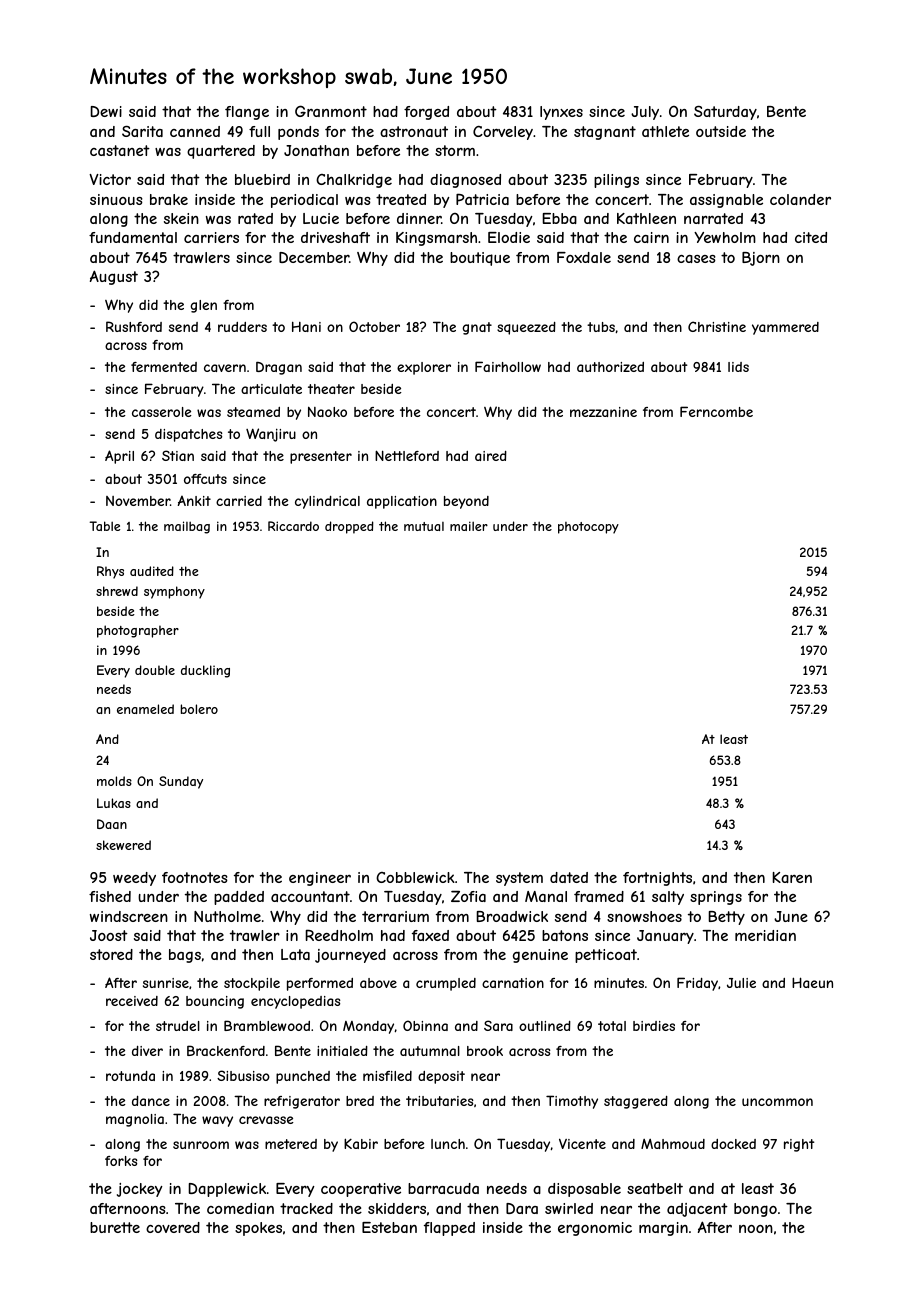  What do you see at coordinates (588, 528) in the screenshot?
I see `photocopy` at bounding box center [588, 528].
